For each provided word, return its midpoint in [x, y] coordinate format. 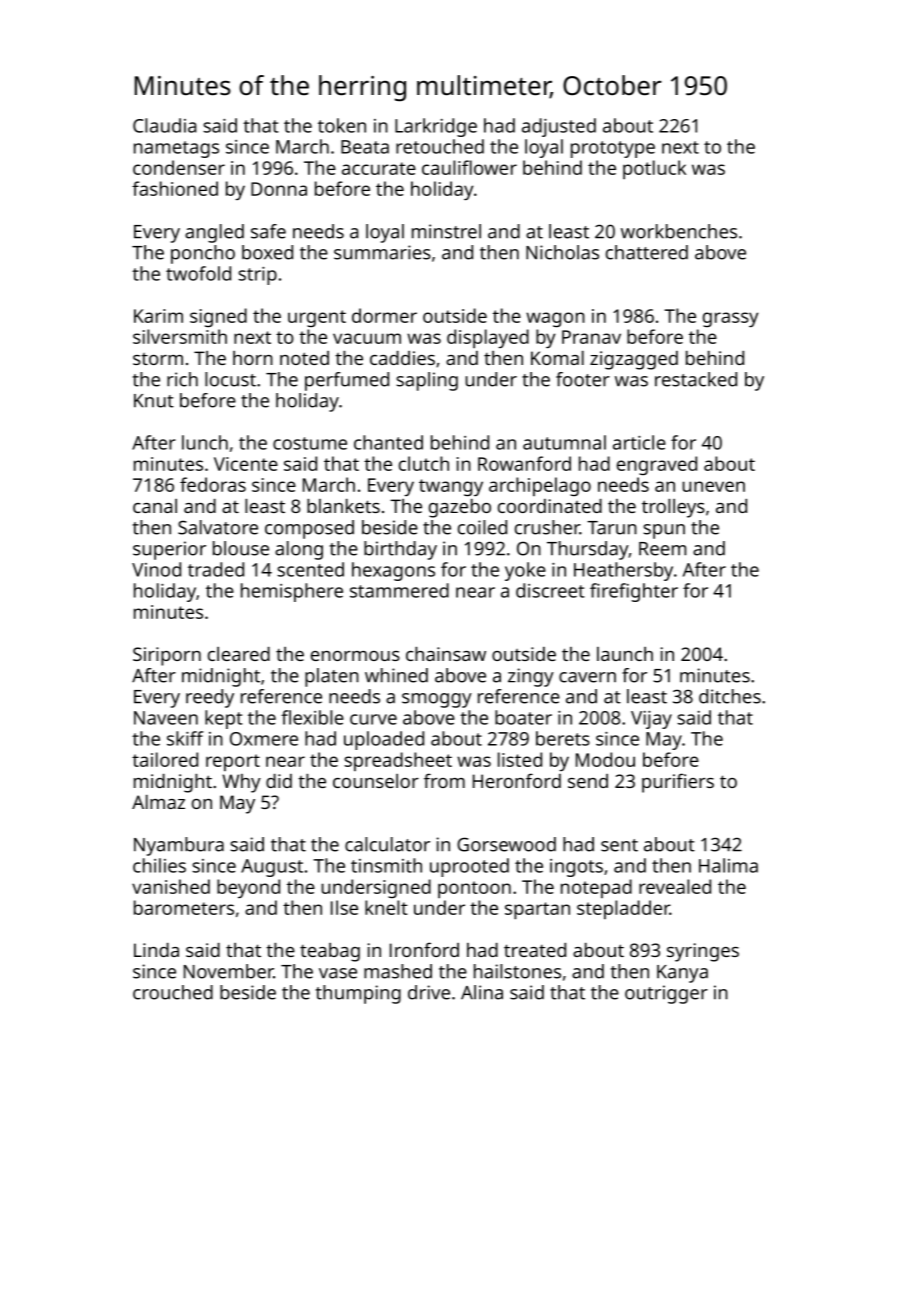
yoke [525, 571]
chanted [388, 442]
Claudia [164, 125]
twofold [198, 273]
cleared [239, 654]
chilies [159, 865]
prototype [613, 149]
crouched [173, 992]
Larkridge [436, 127]
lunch [205, 442]
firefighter [634, 592]
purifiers [678, 783]
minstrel [446, 231]
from [444, 780]
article [639, 442]
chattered [647, 252]
